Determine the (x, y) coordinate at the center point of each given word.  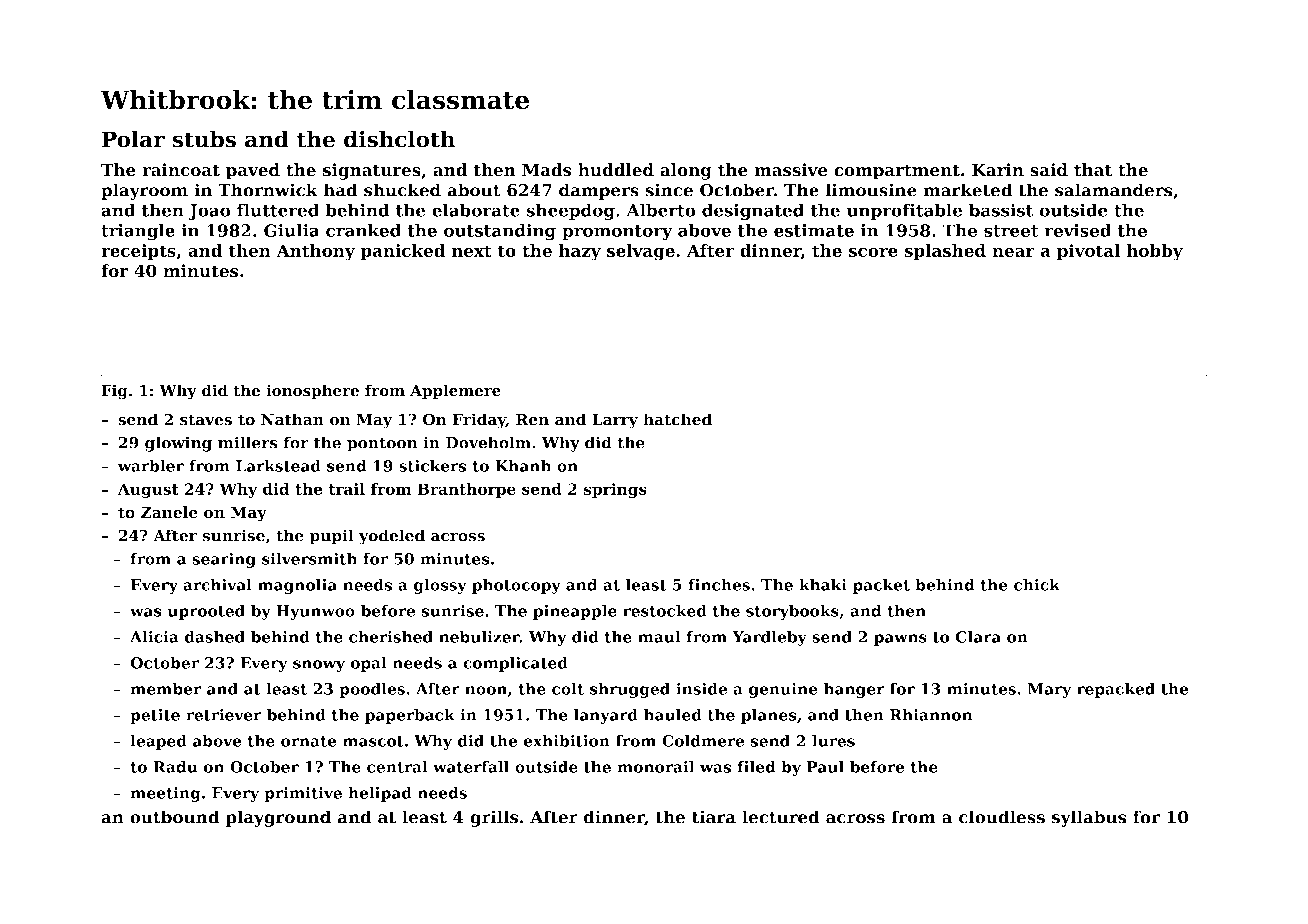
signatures (372, 171)
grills (494, 818)
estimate (814, 230)
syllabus (1089, 818)
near (1013, 252)
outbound (174, 817)
